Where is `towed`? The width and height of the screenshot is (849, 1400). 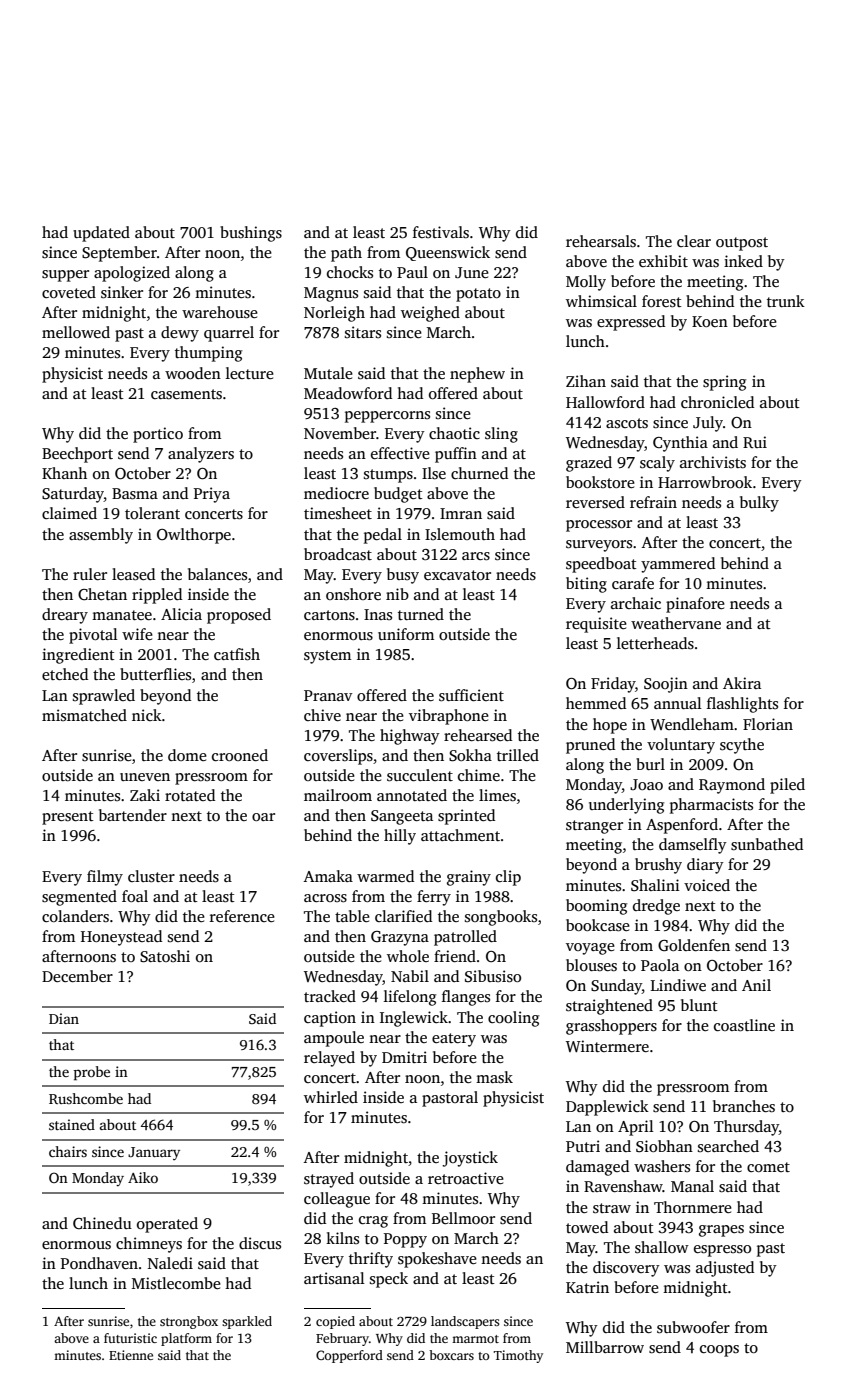
towed is located at coordinates (587, 1227).
